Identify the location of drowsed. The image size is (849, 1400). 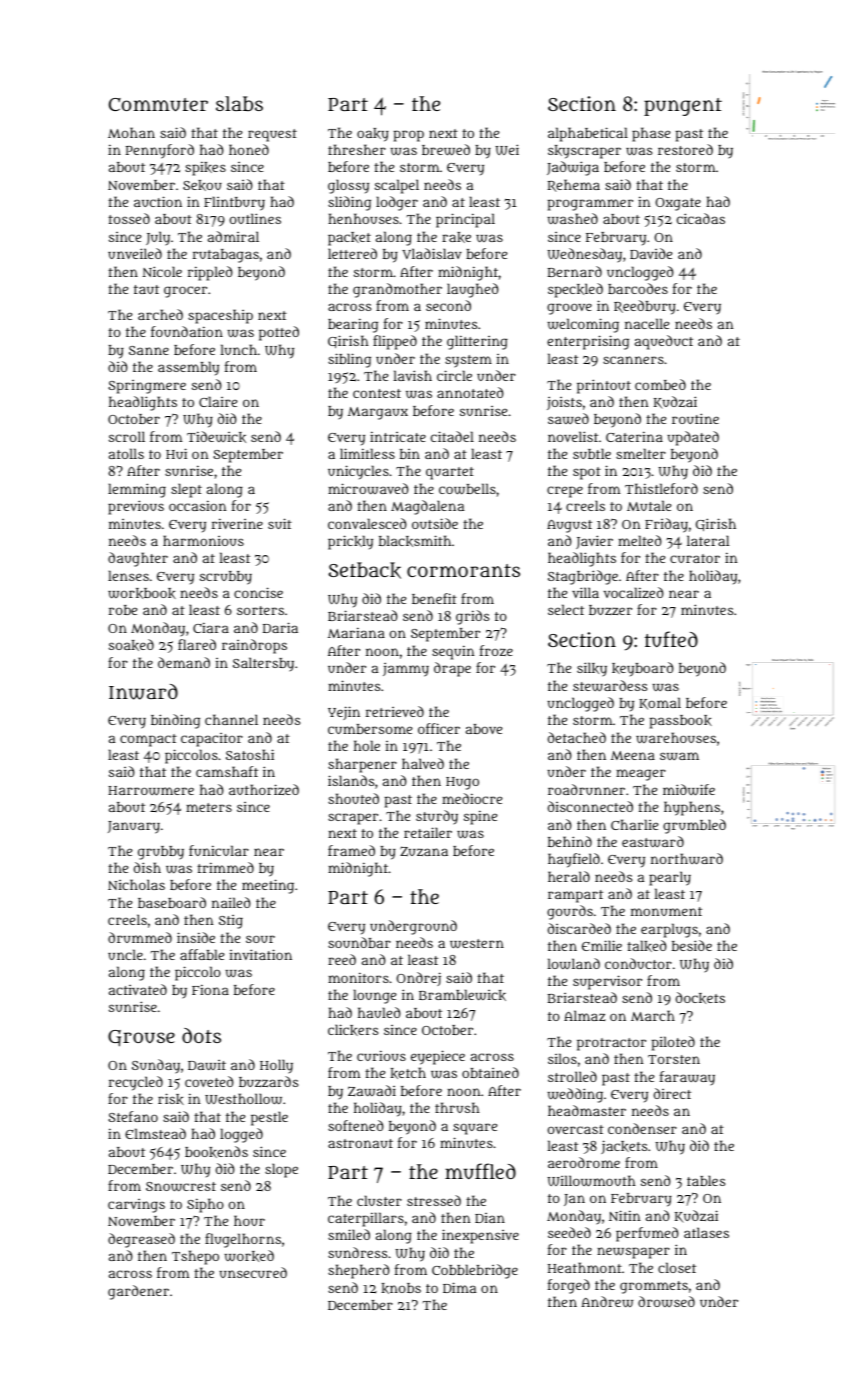
(666, 1301).
